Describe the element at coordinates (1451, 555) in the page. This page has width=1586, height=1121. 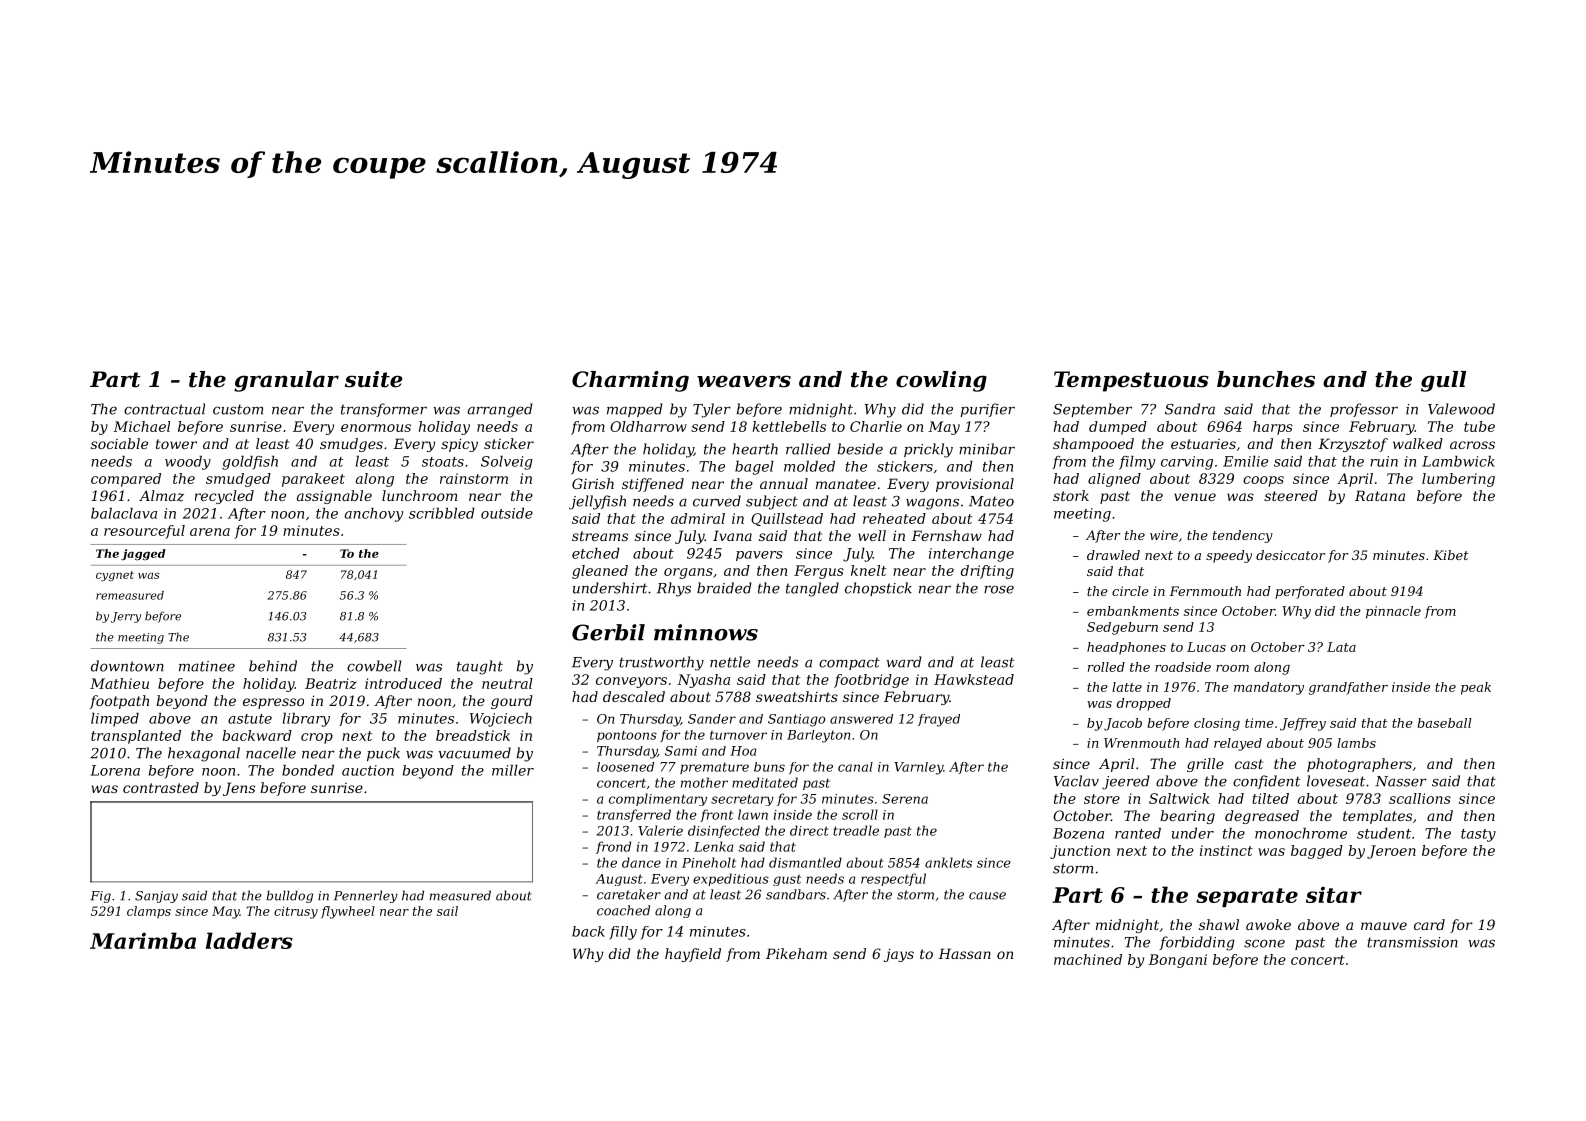
I see `Kibet` at that location.
